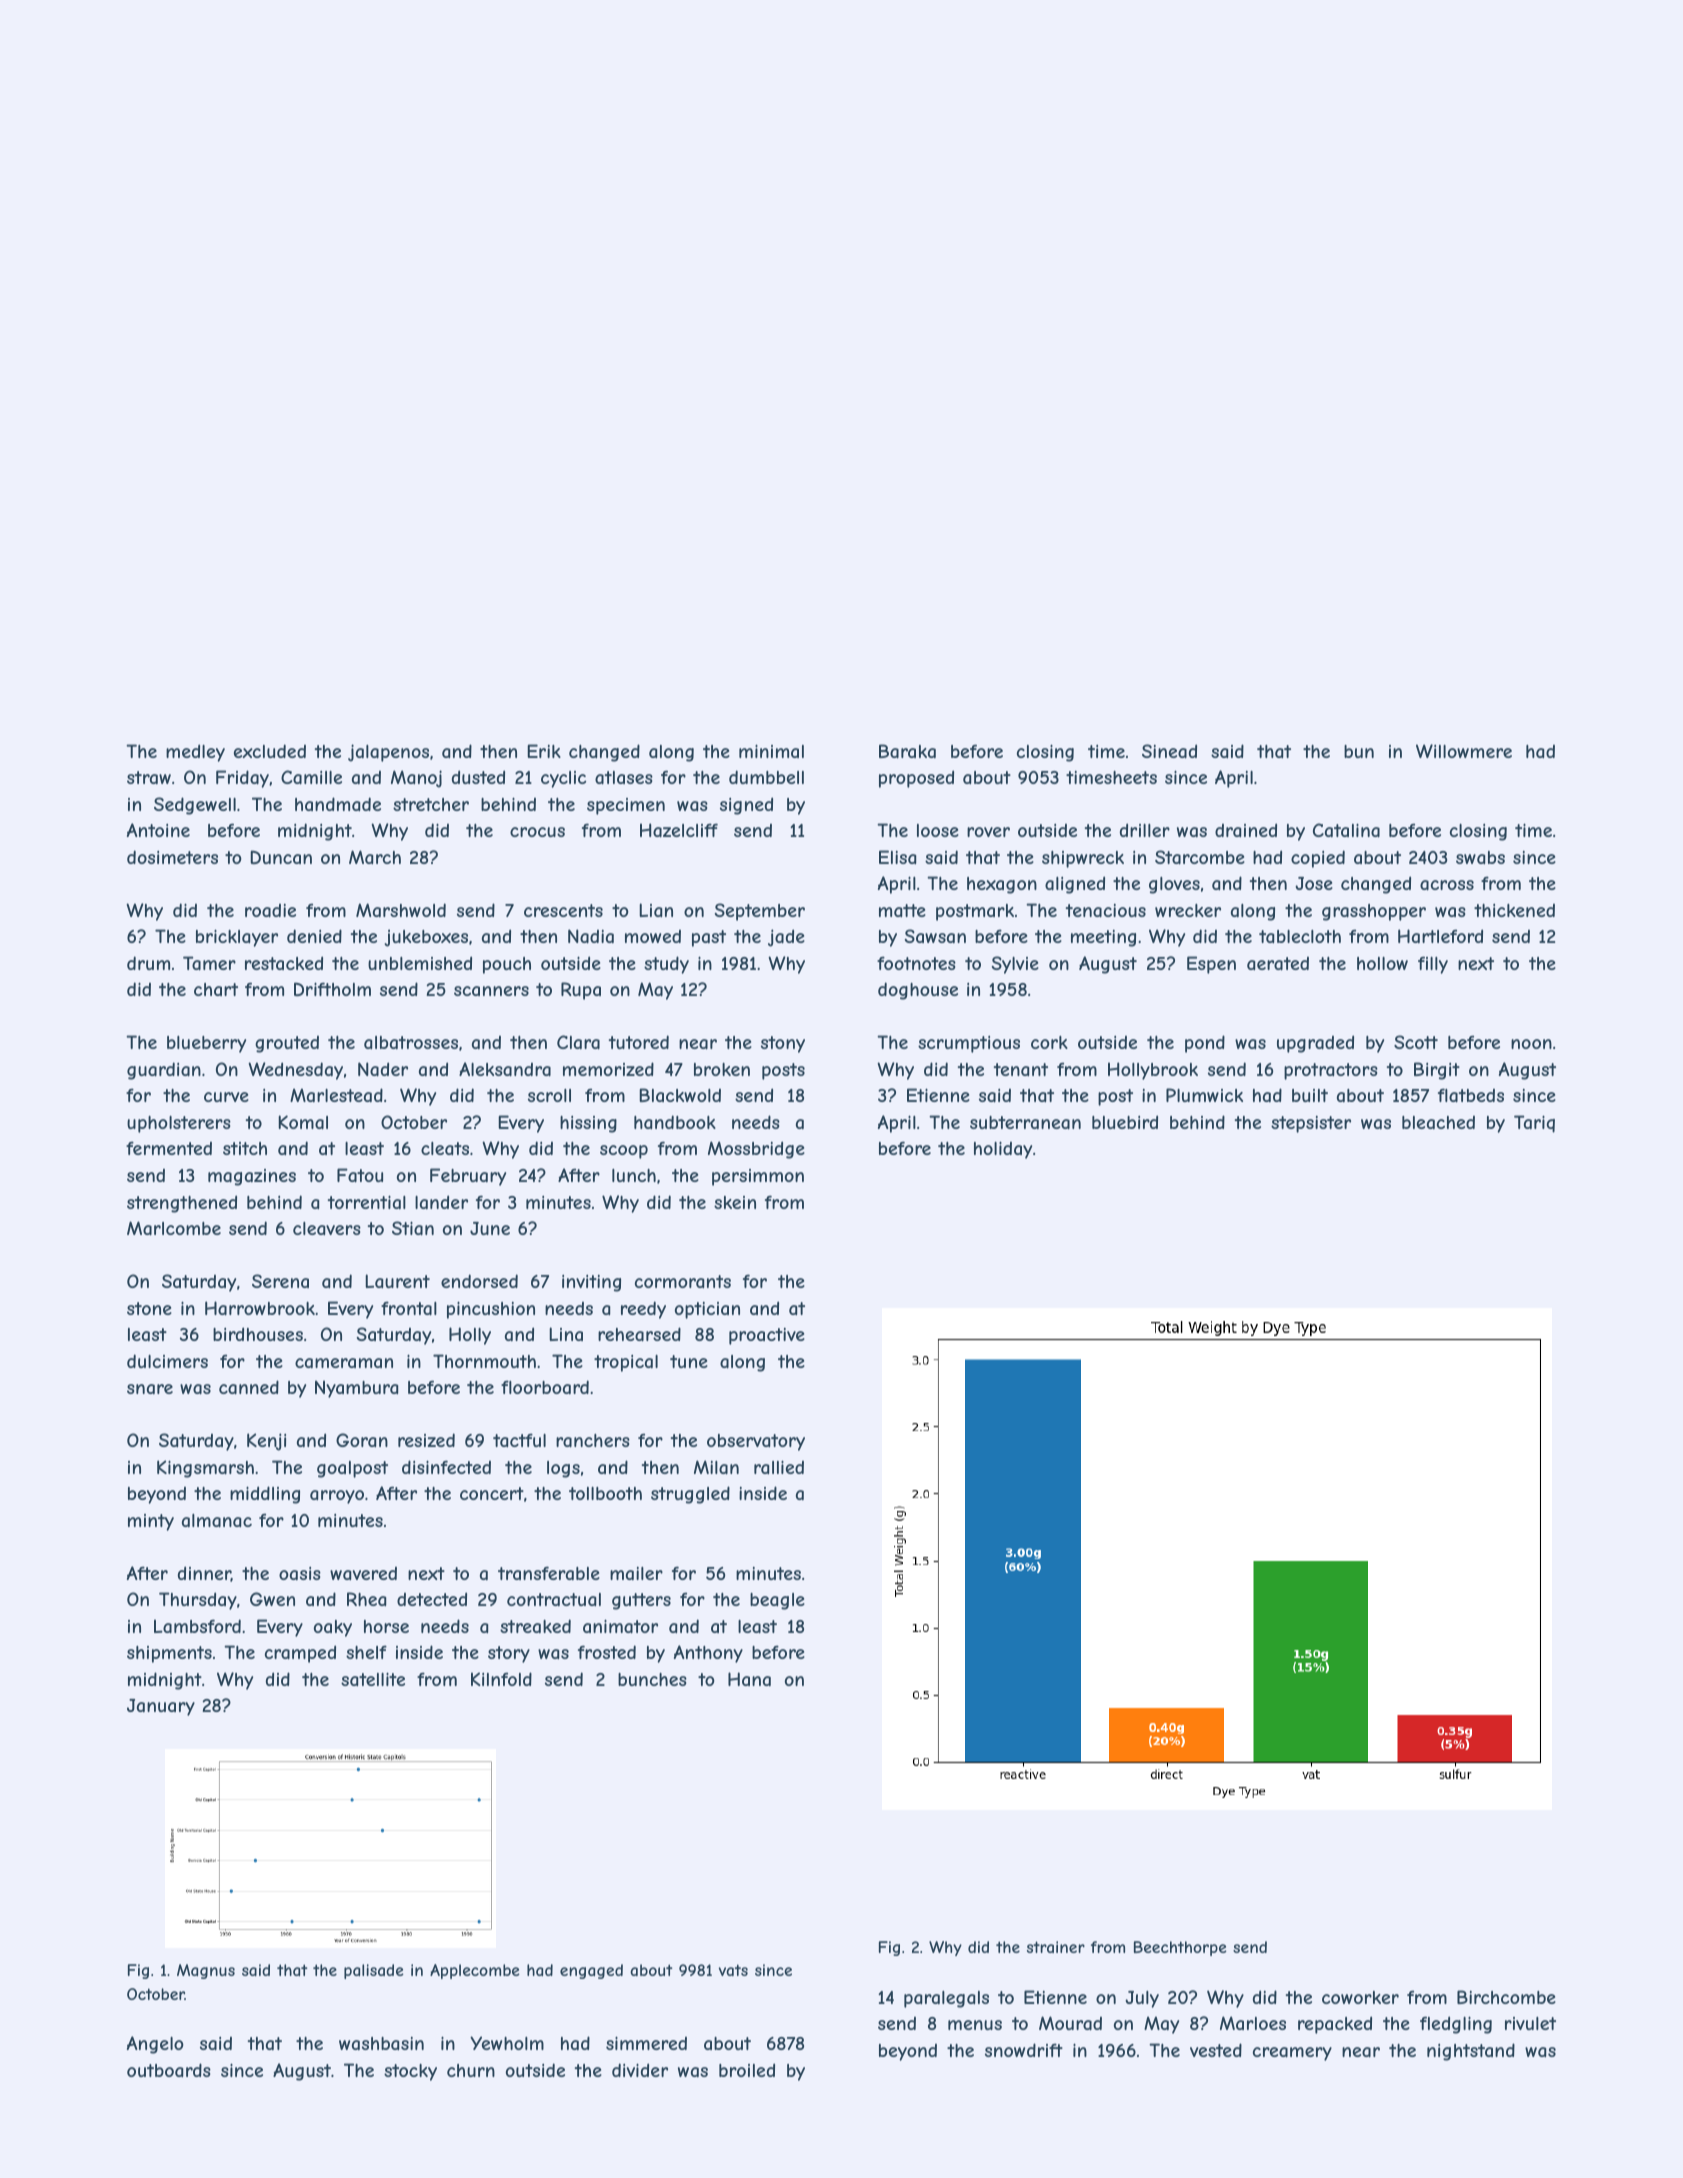  I want to click on rallied, so click(779, 1467).
